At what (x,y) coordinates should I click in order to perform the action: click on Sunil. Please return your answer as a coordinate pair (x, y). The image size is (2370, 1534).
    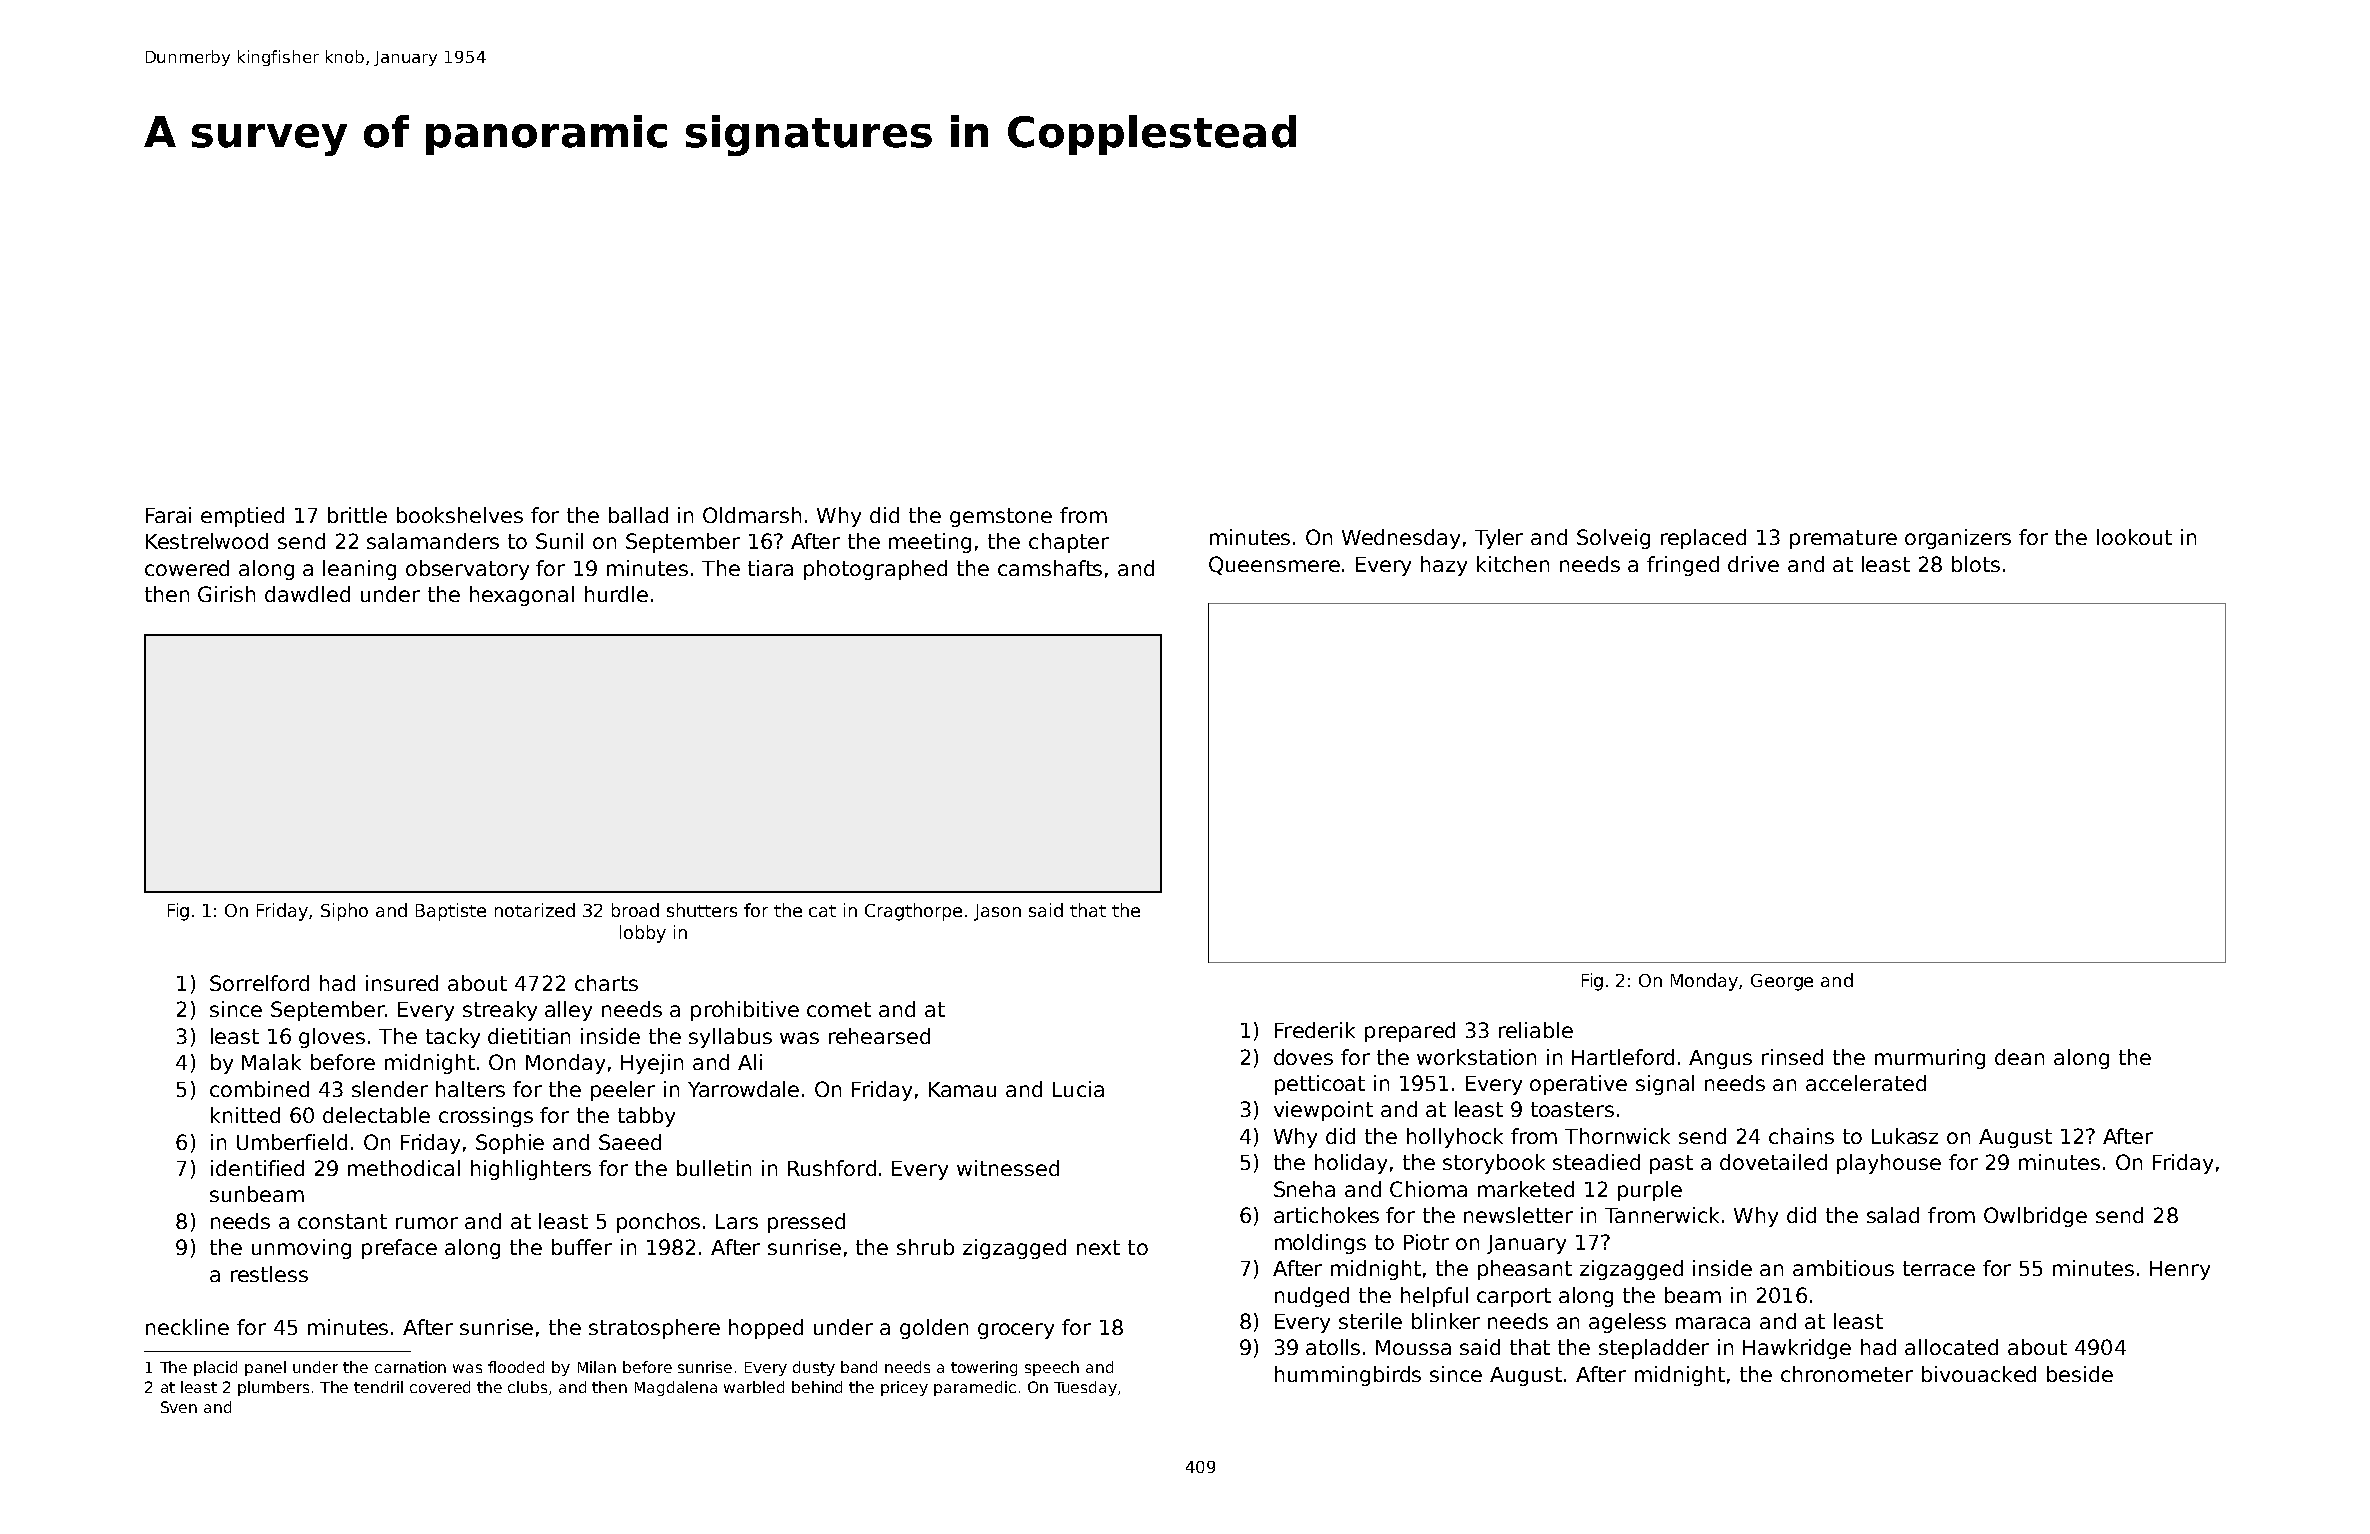
    Looking at the image, I should click on (559, 541).
